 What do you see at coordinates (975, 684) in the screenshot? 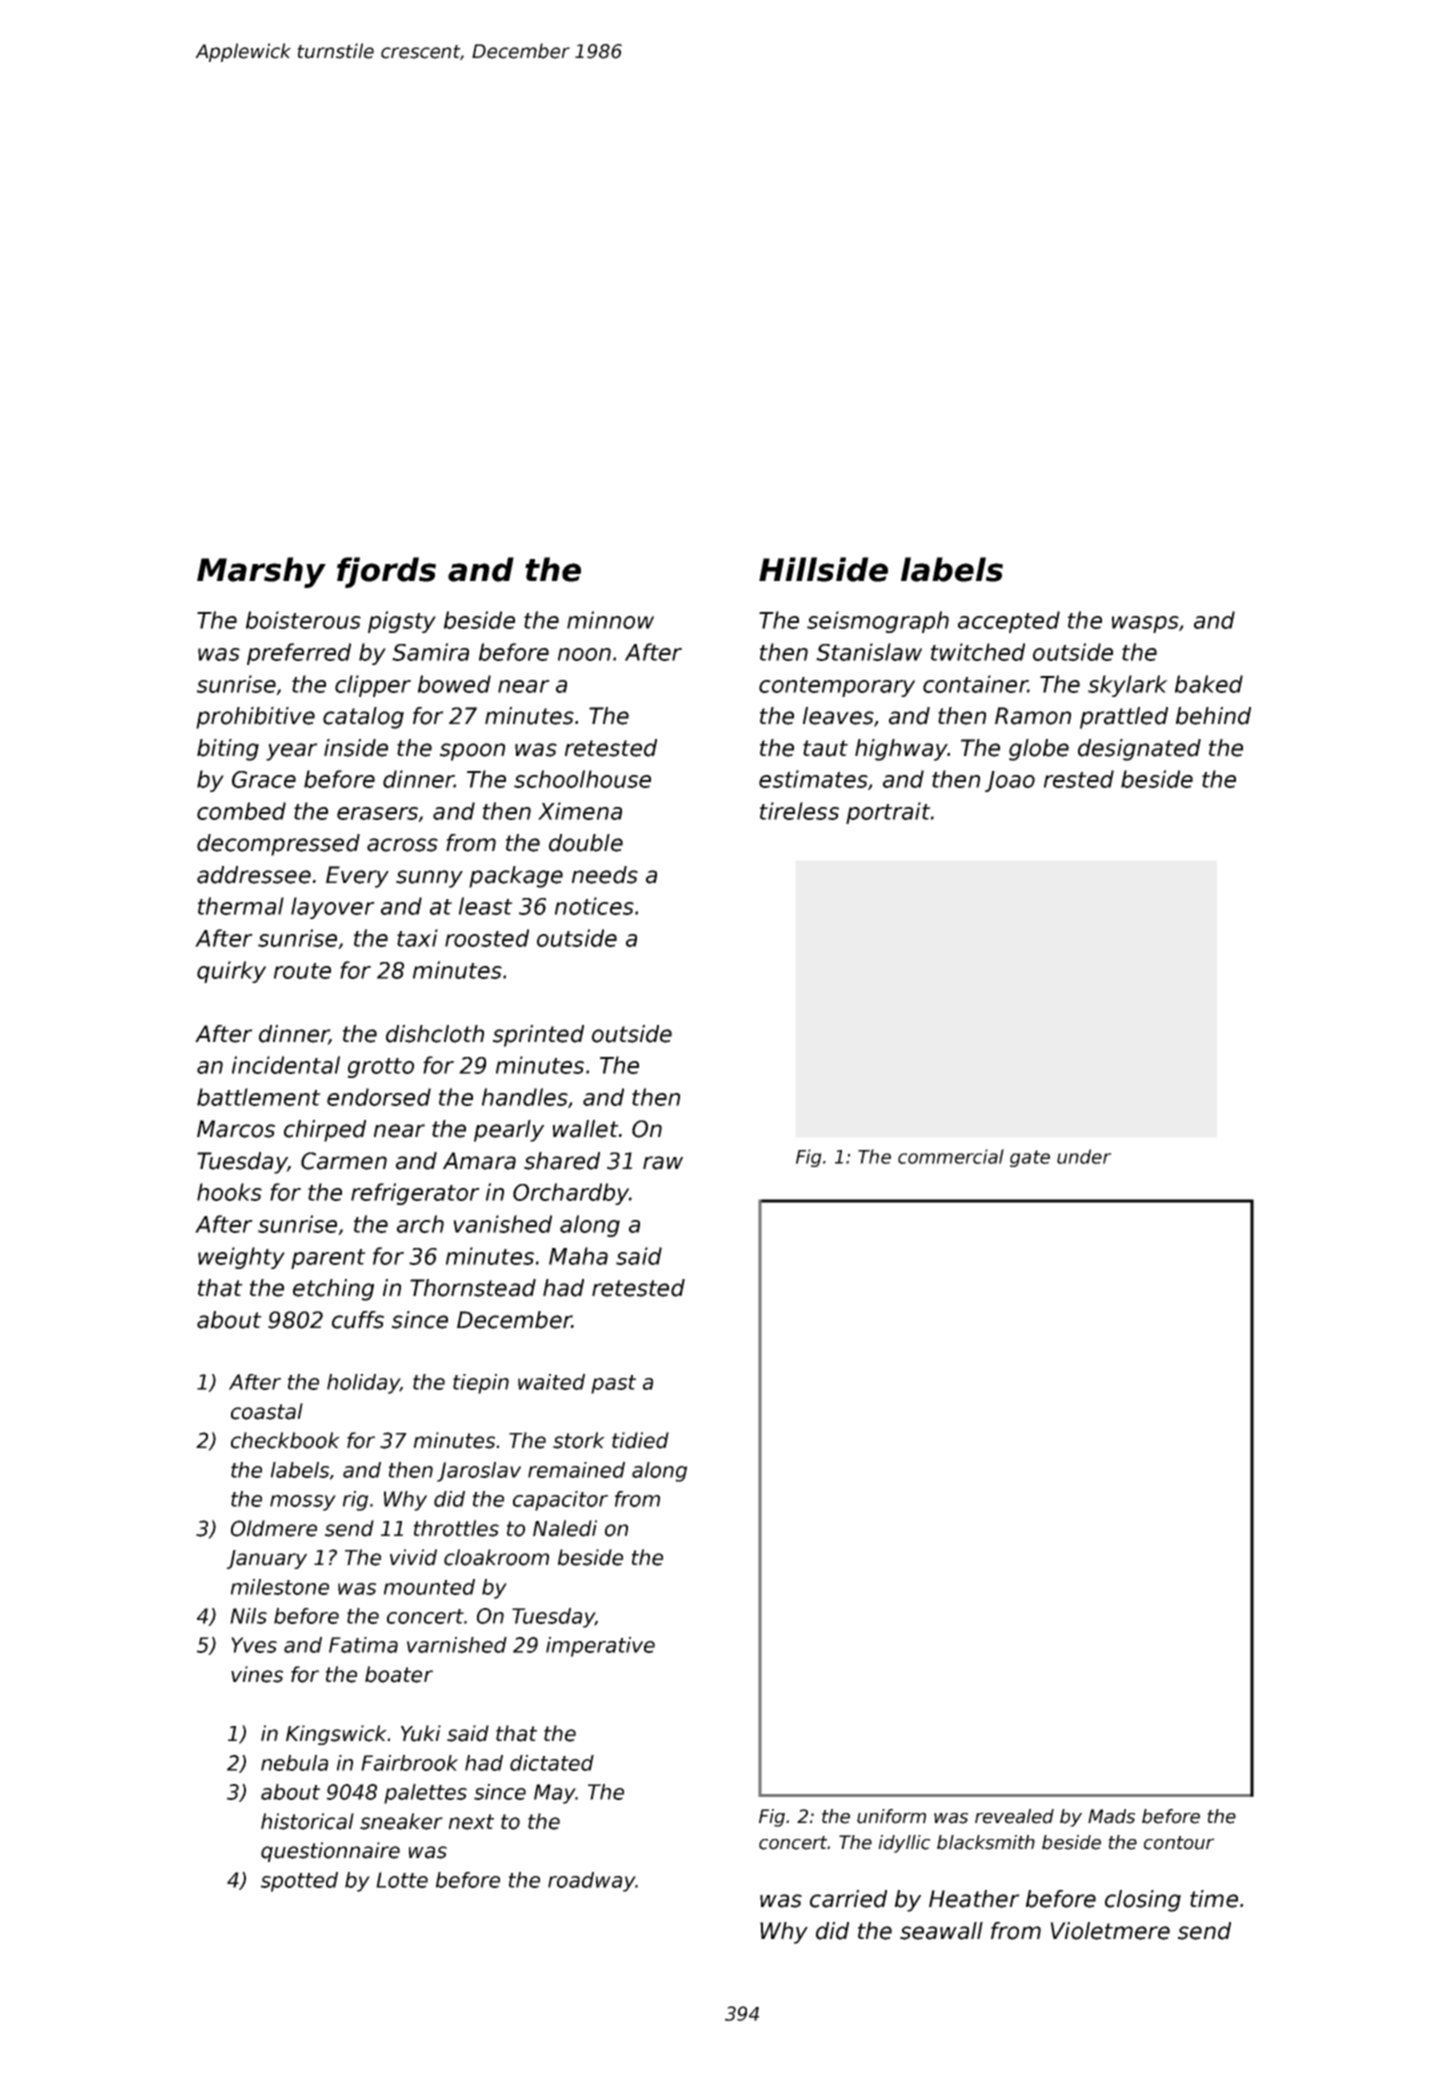
I see `container` at bounding box center [975, 684].
